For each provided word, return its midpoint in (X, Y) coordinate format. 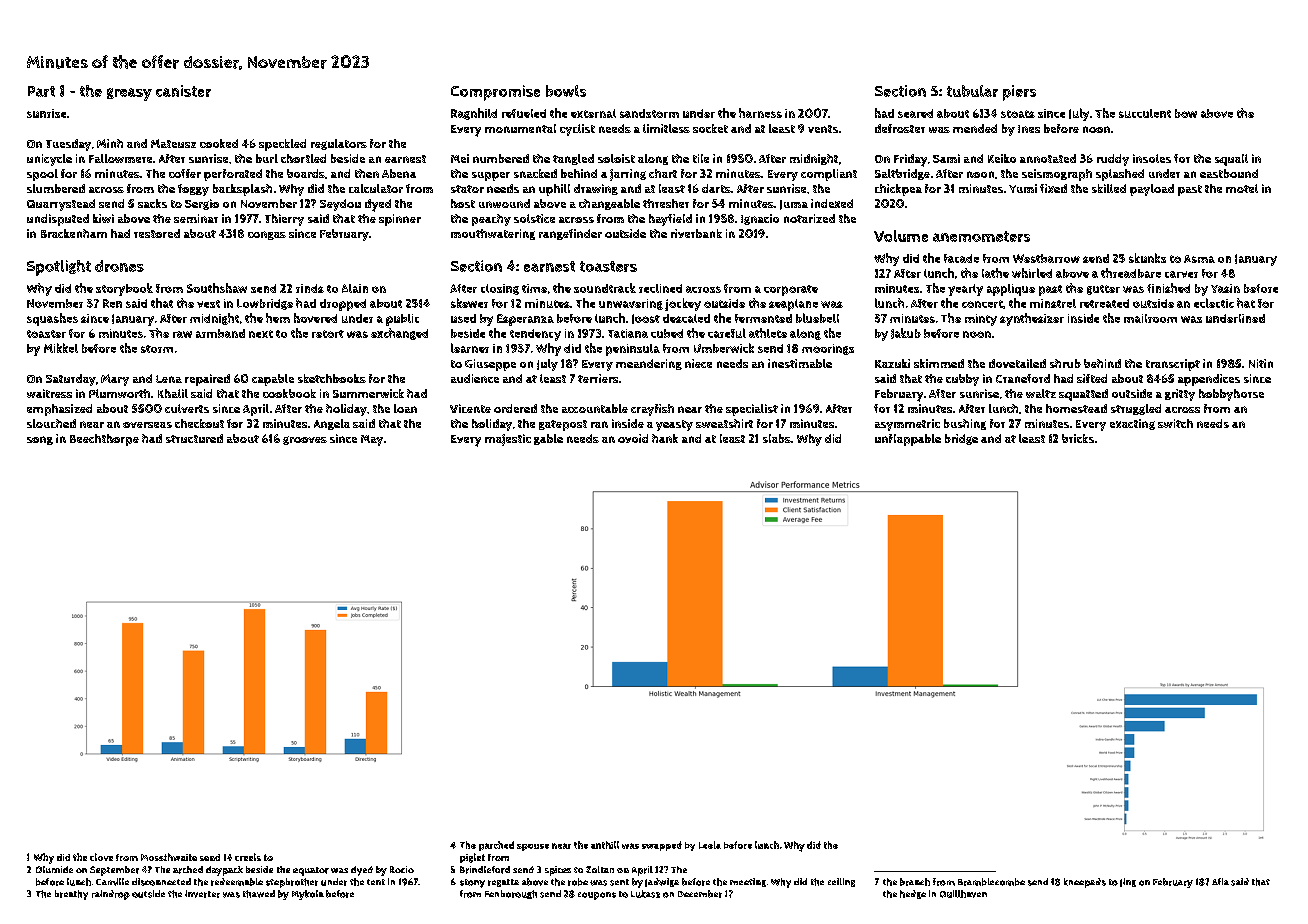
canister (183, 91)
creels (248, 857)
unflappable (908, 440)
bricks (1078, 438)
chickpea (898, 190)
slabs (777, 438)
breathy (71, 895)
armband (220, 333)
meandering (649, 364)
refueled (524, 113)
